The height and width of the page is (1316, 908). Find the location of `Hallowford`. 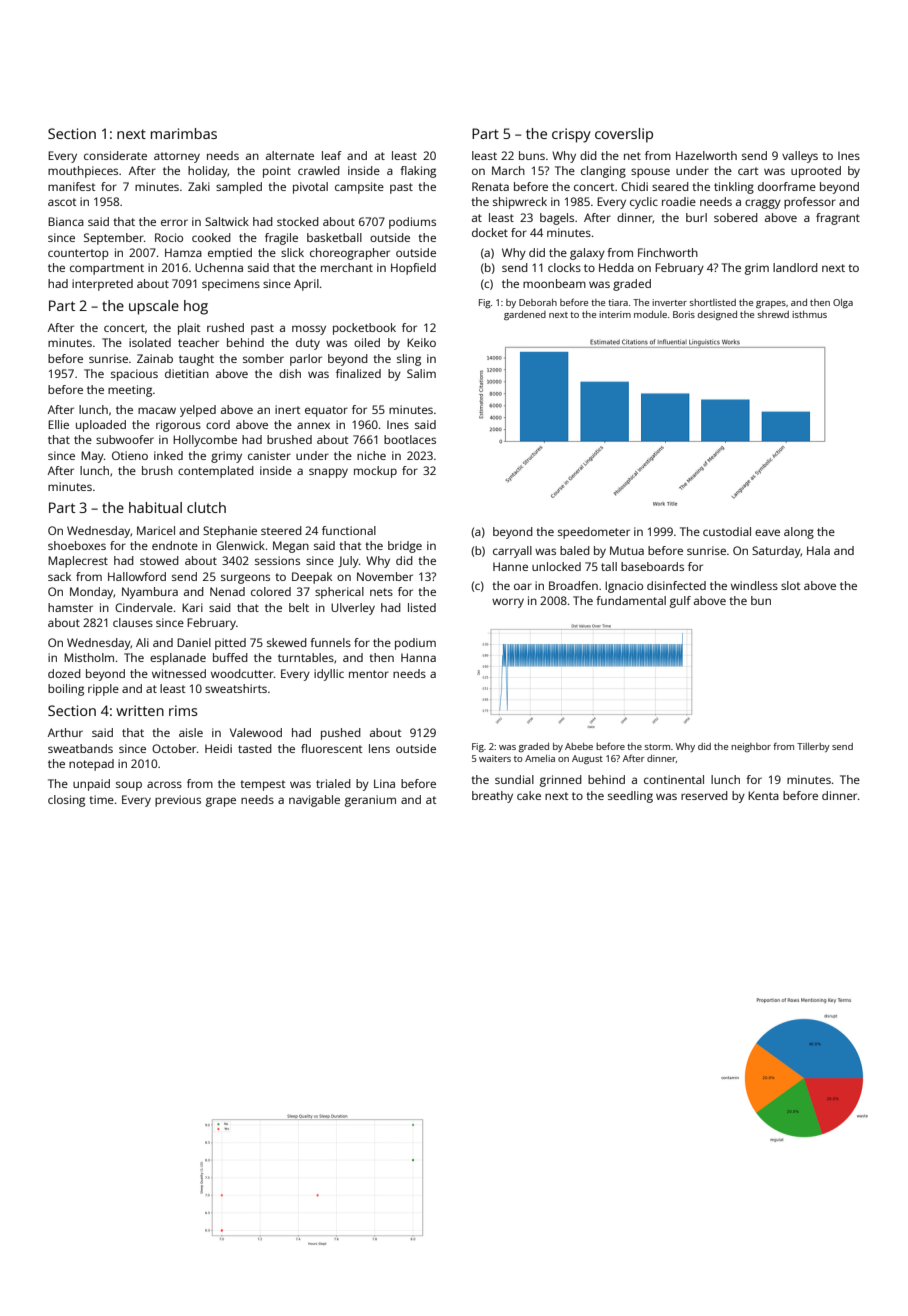

Hallowford is located at coordinates (137, 576).
